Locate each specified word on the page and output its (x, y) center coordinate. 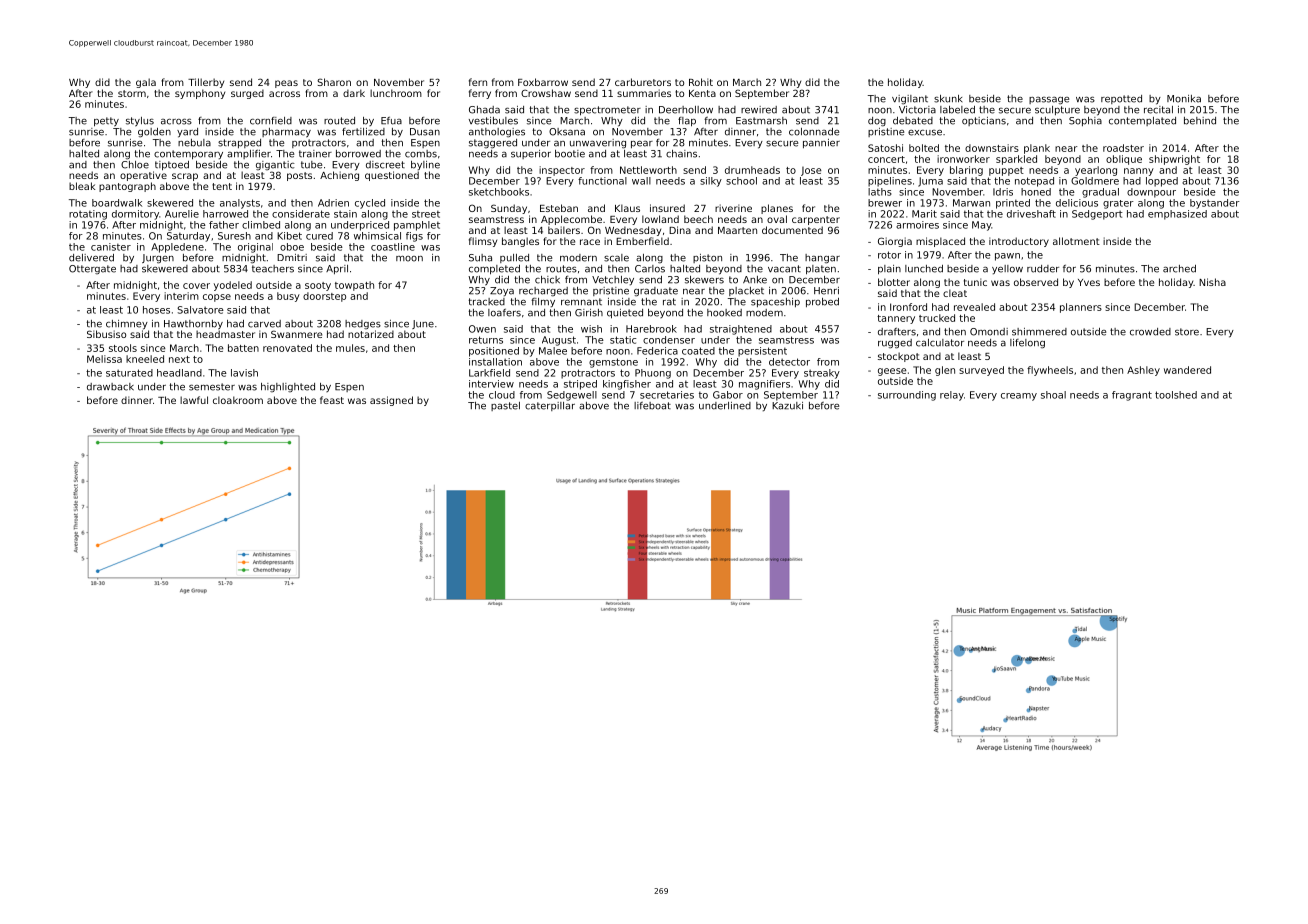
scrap (185, 177)
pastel (505, 406)
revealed (974, 307)
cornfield (271, 121)
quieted (625, 314)
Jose (811, 171)
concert (886, 159)
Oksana (567, 132)
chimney (127, 325)
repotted (1121, 99)
